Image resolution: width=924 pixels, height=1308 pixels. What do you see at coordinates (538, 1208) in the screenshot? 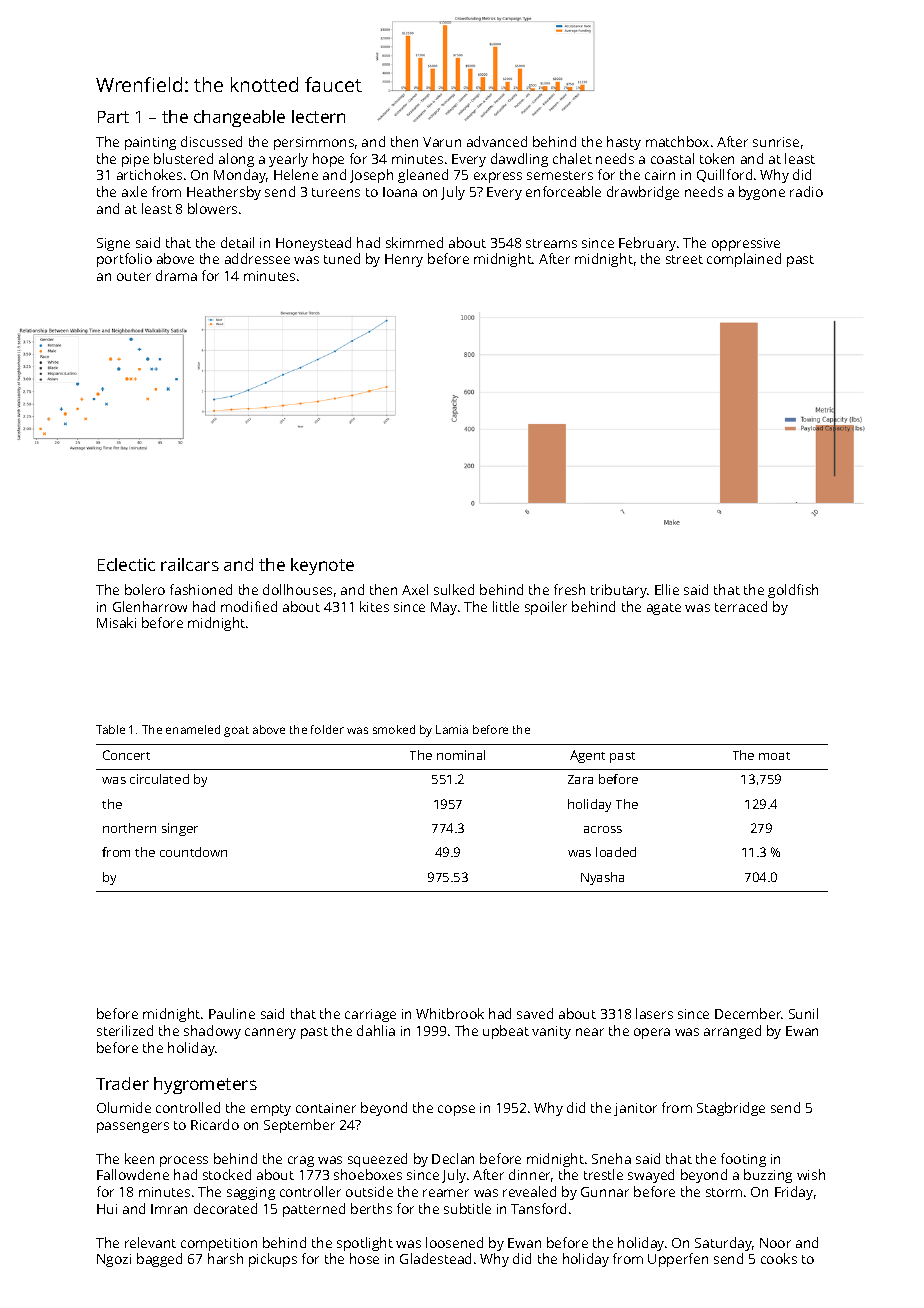
I see `Tansford` at bounding box center [538, 1208].
